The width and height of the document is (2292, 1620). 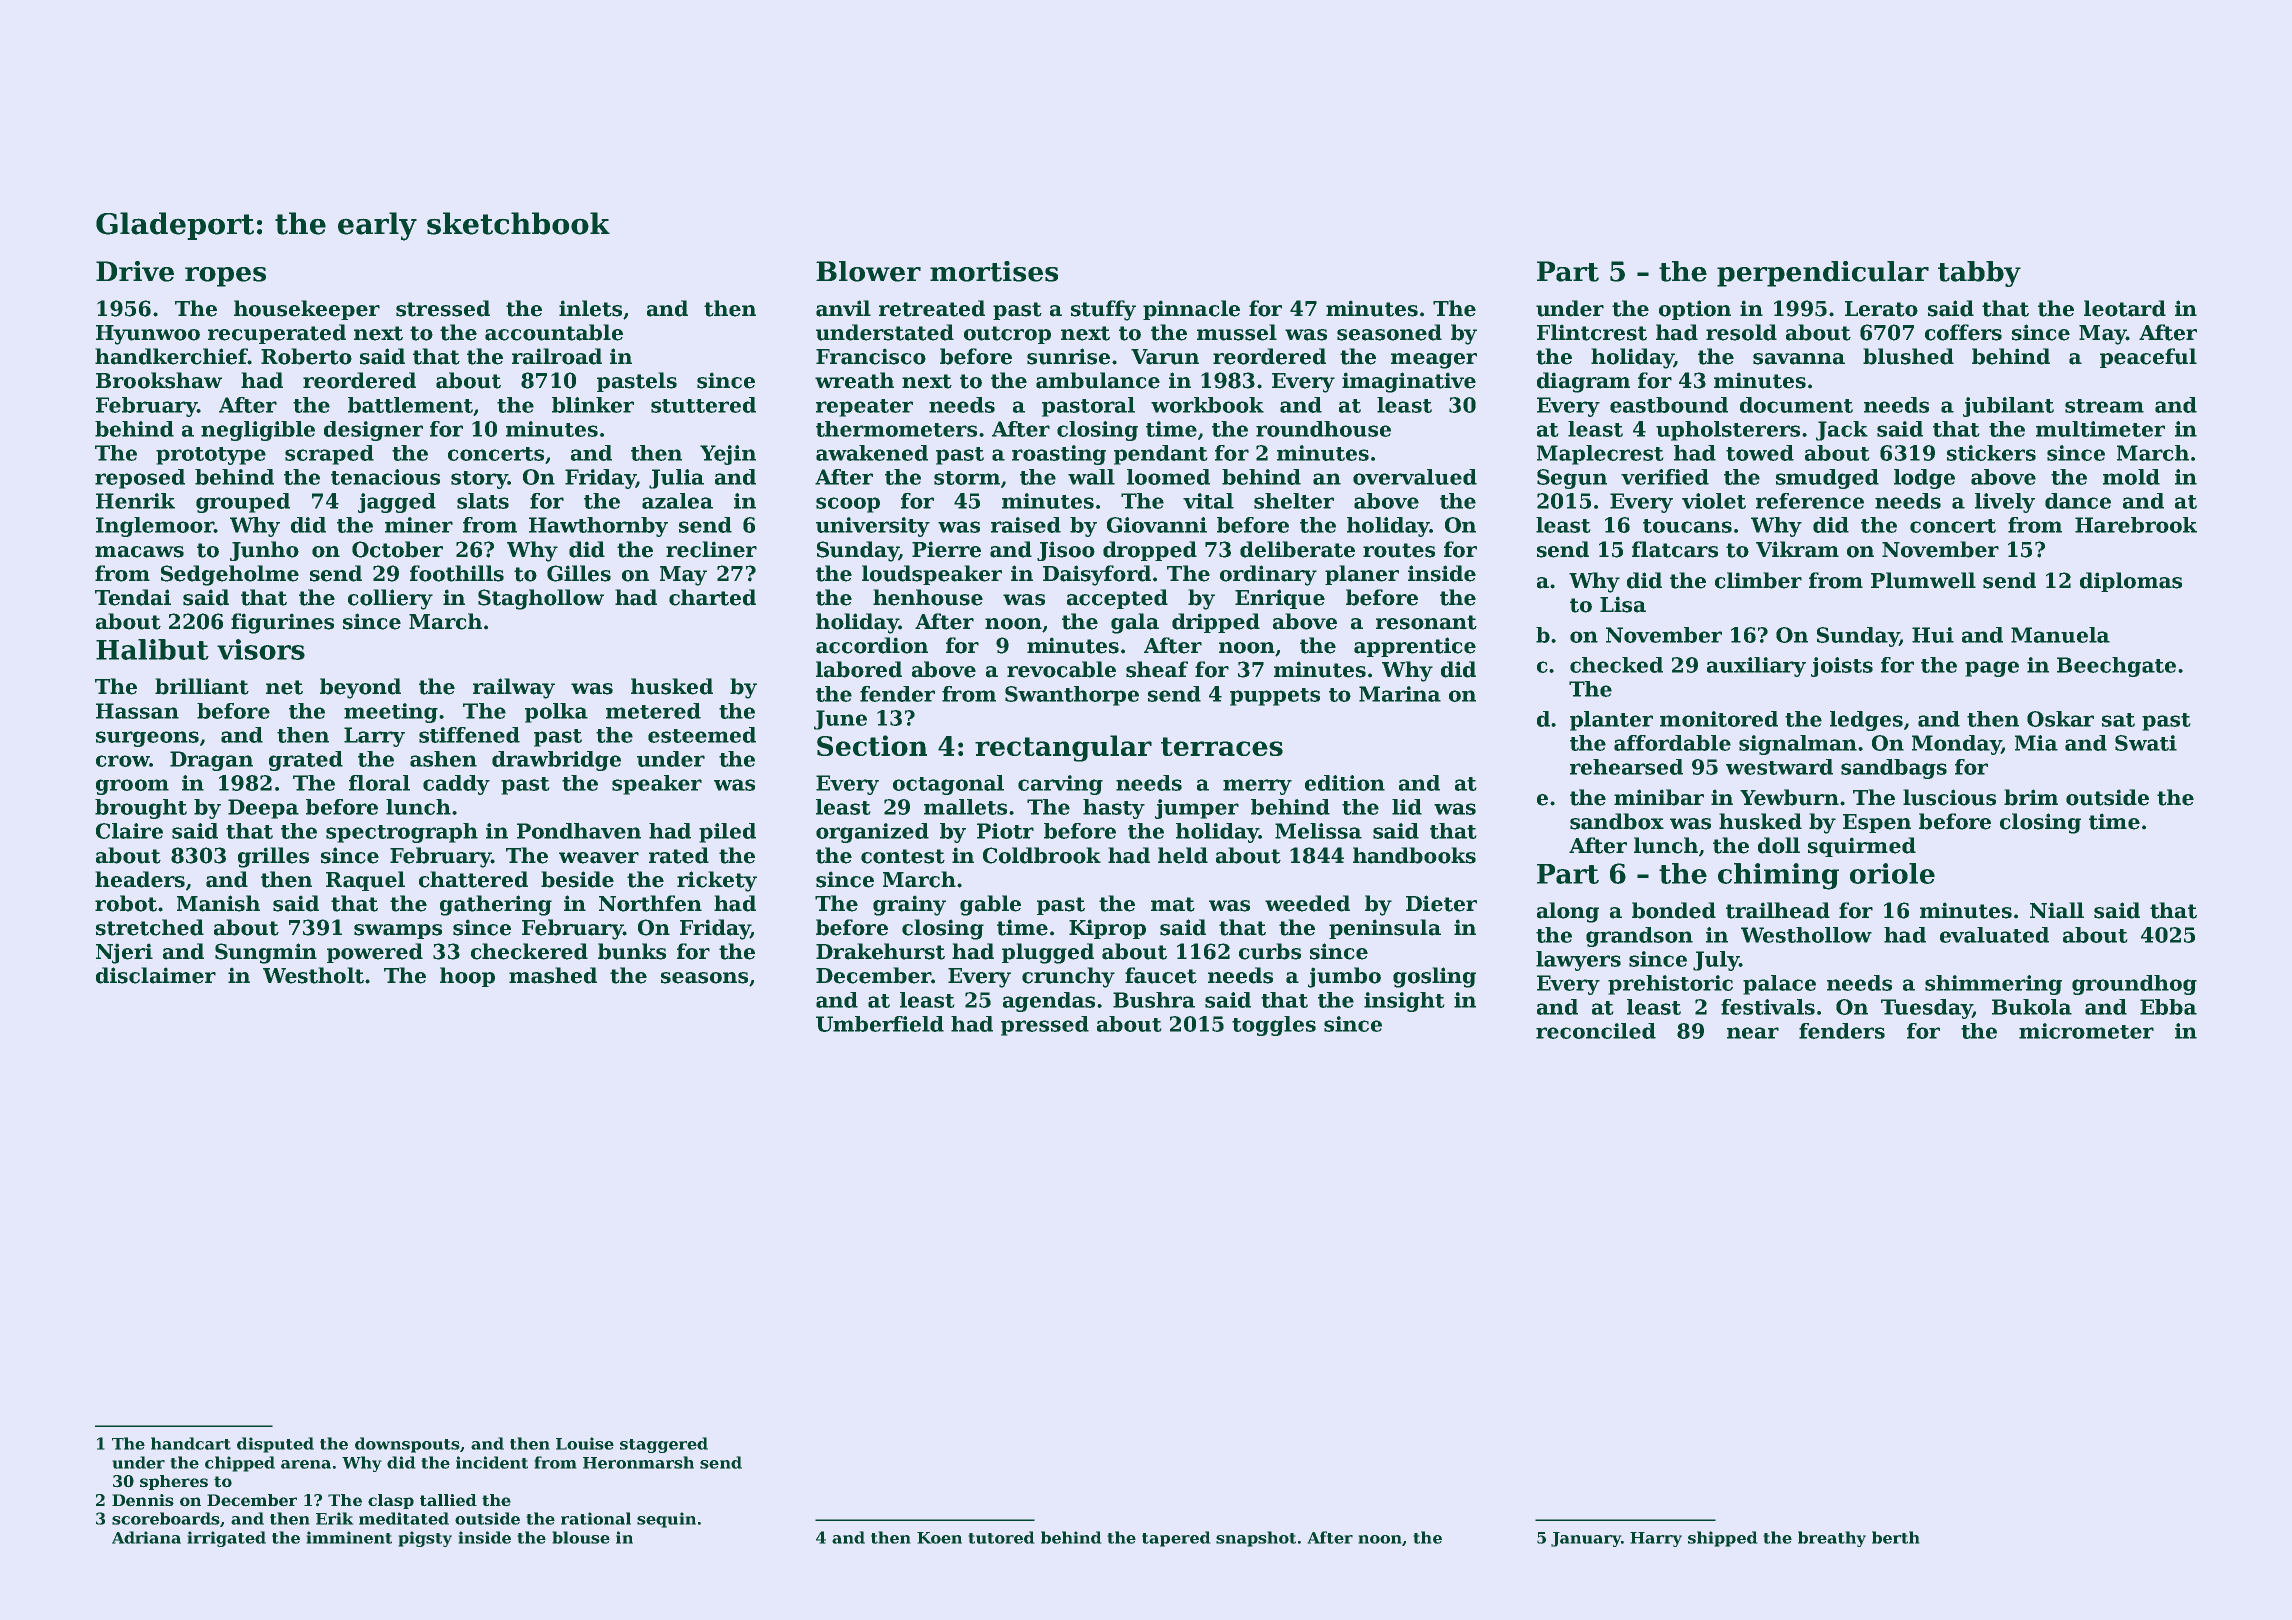 What do you see at coordinates (2031, 797) in the document?
I see `brim` at bounding box center [2031, 797].
